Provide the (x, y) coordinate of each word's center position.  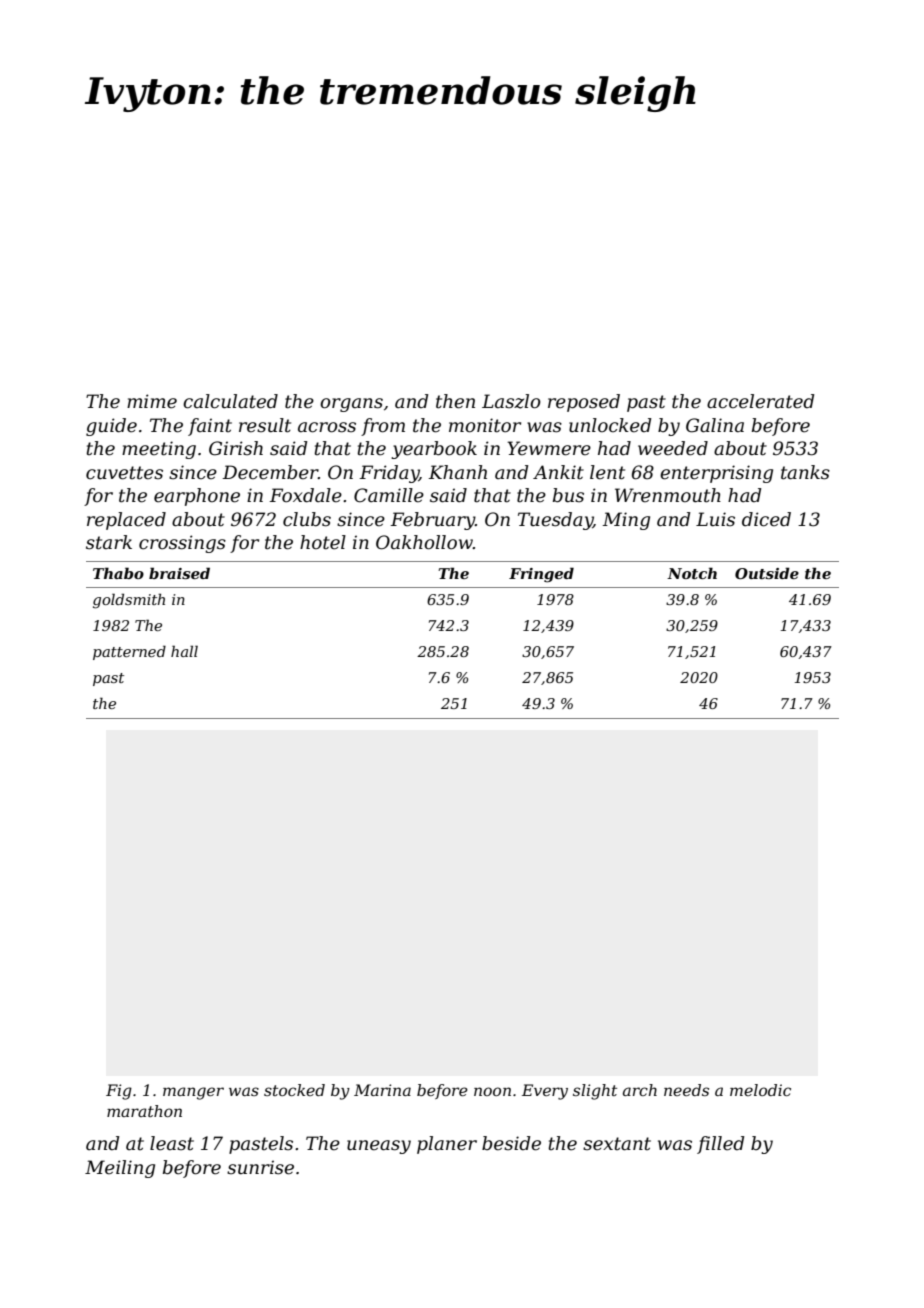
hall (184, 651)
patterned (129, 652)
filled (720, 1145)
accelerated (760, 401)
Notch (692, 573)
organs (351, 405)
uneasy (379, 1147)
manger (193, 1093)
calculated (230, 401)
